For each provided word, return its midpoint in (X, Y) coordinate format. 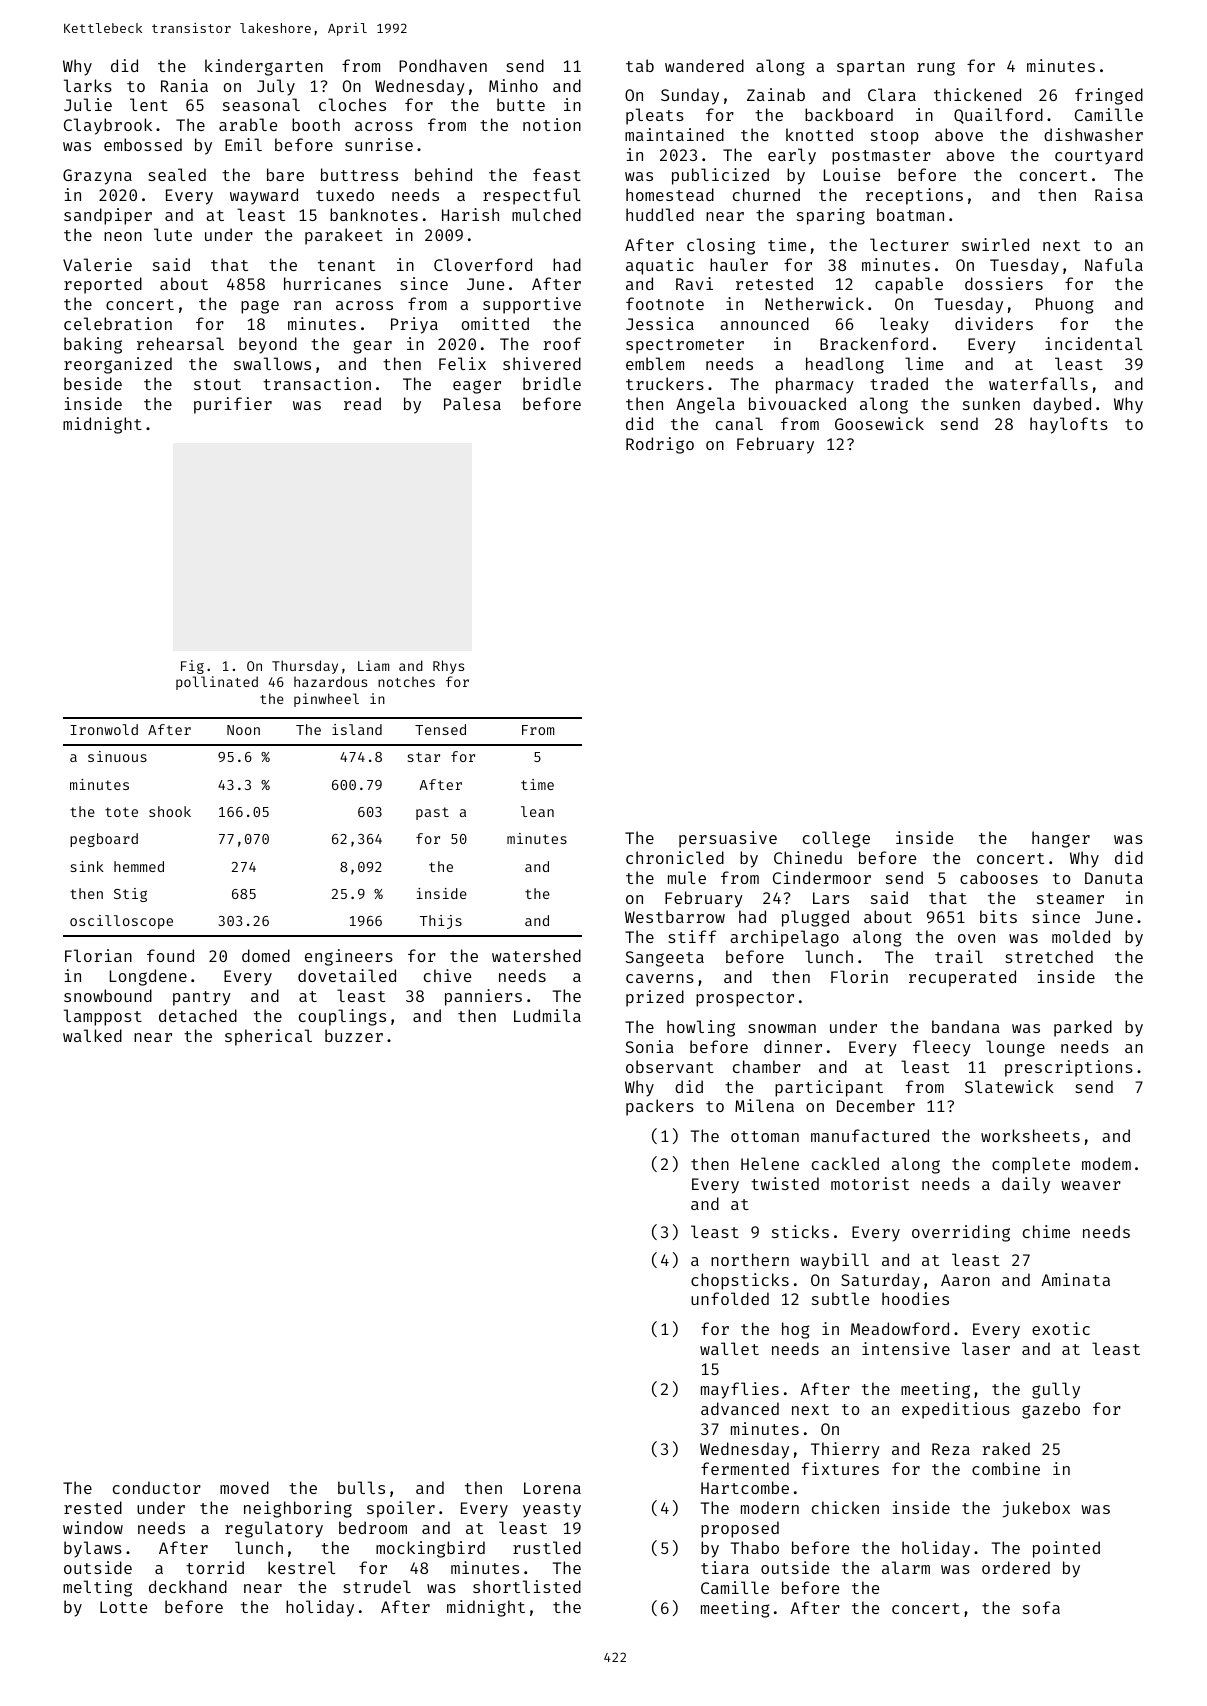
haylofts (1069, 425)
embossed (143, 144)
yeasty (552, 1510)
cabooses (999, 877)
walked (92, 1035)
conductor (157, 1487)
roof (562, 343)
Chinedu (808, 857)
